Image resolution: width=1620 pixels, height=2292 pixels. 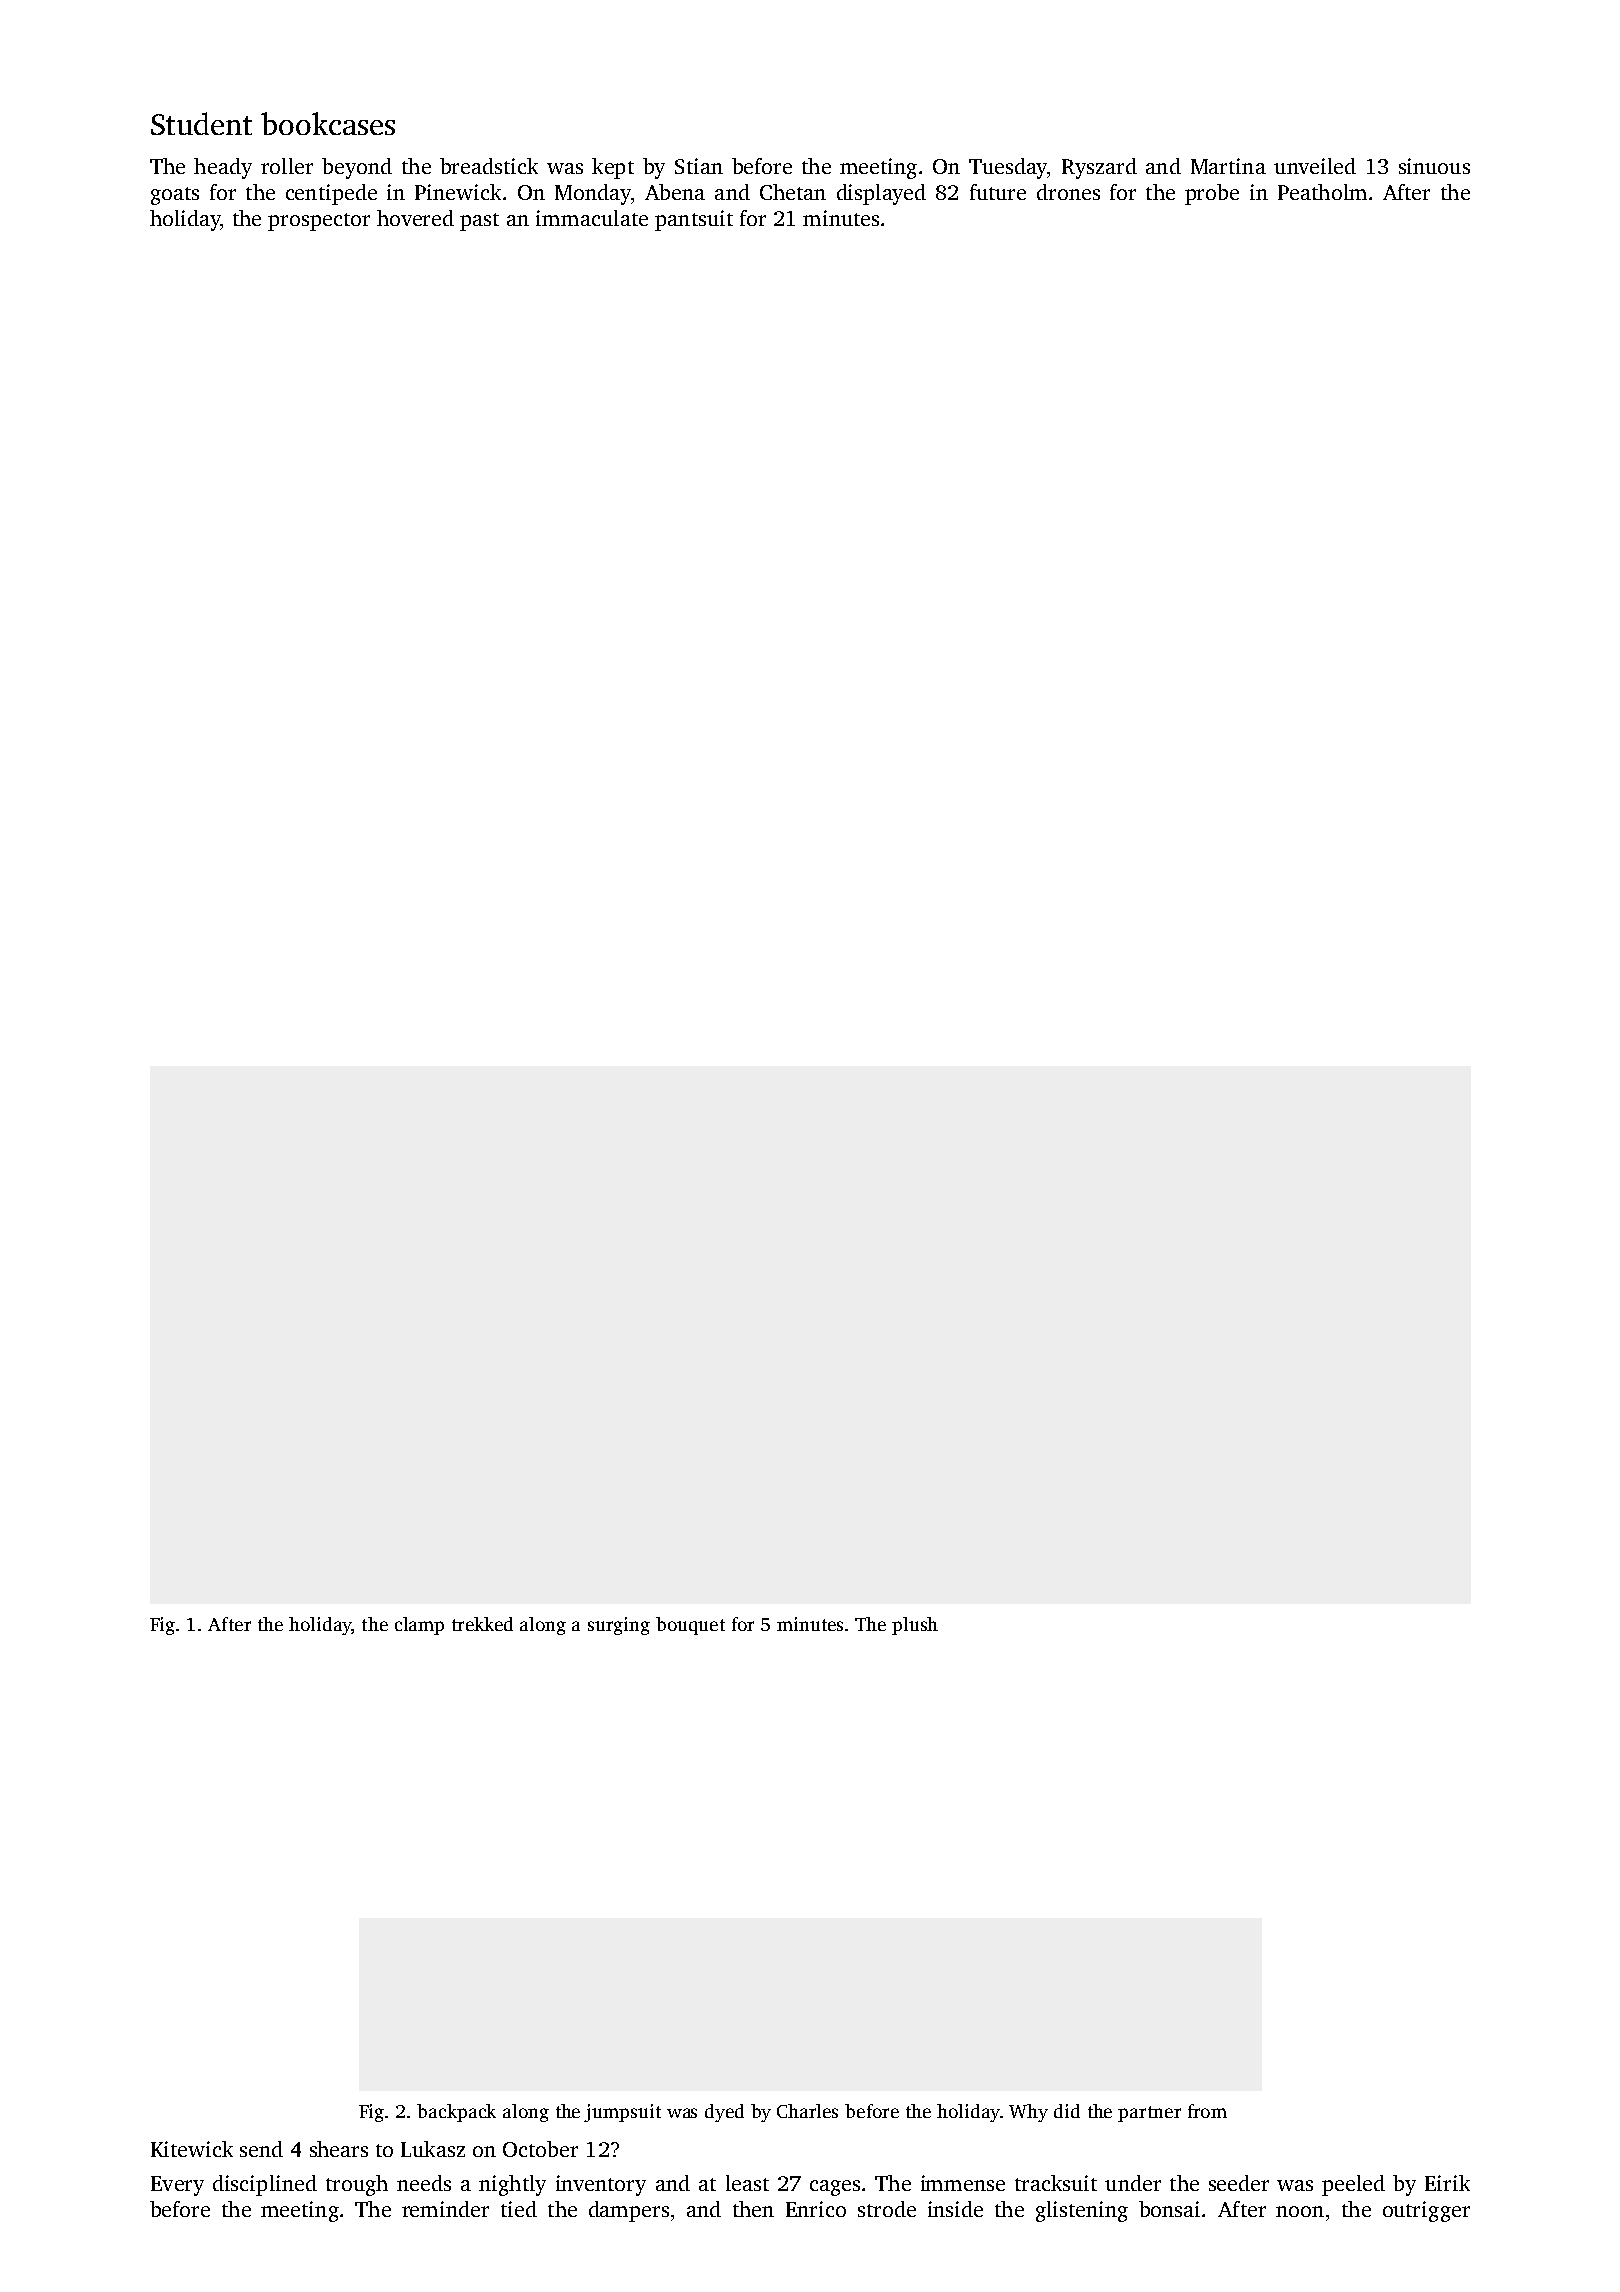 I want to click on surging, so click(x=619, y=1626).
